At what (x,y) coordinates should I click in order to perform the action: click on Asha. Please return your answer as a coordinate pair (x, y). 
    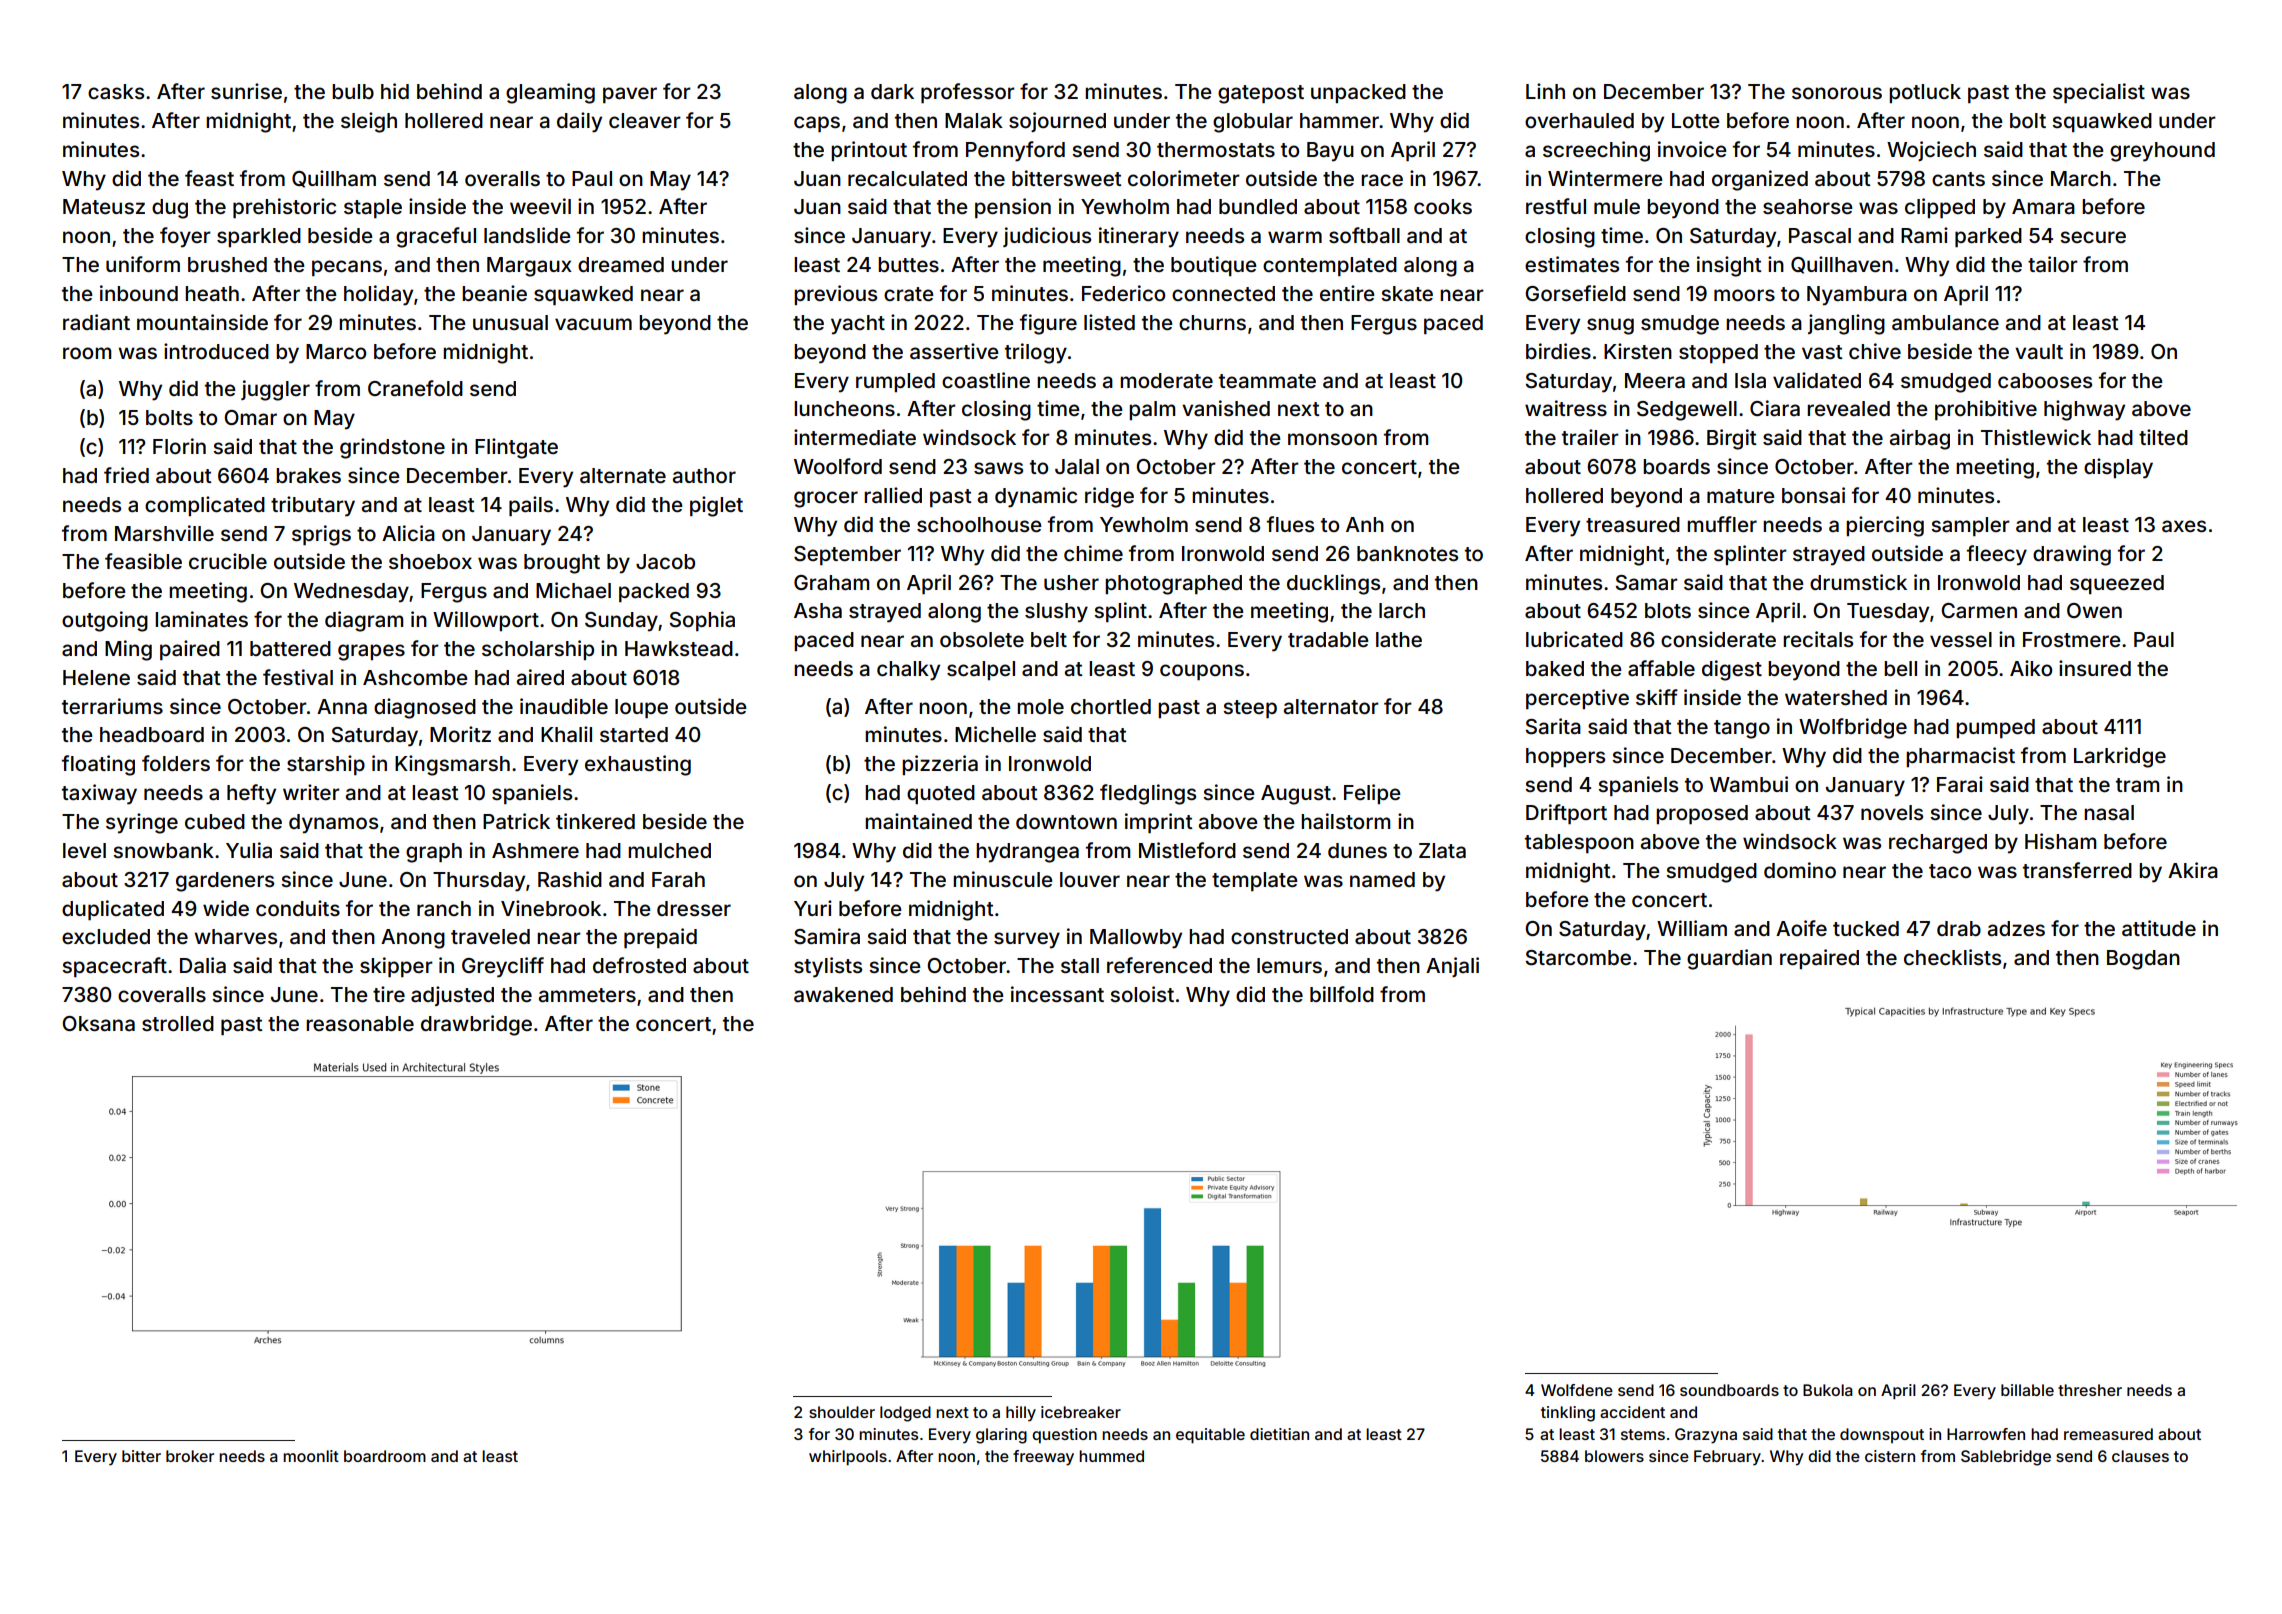
    Looking at the image, I should click on (818, 610).
